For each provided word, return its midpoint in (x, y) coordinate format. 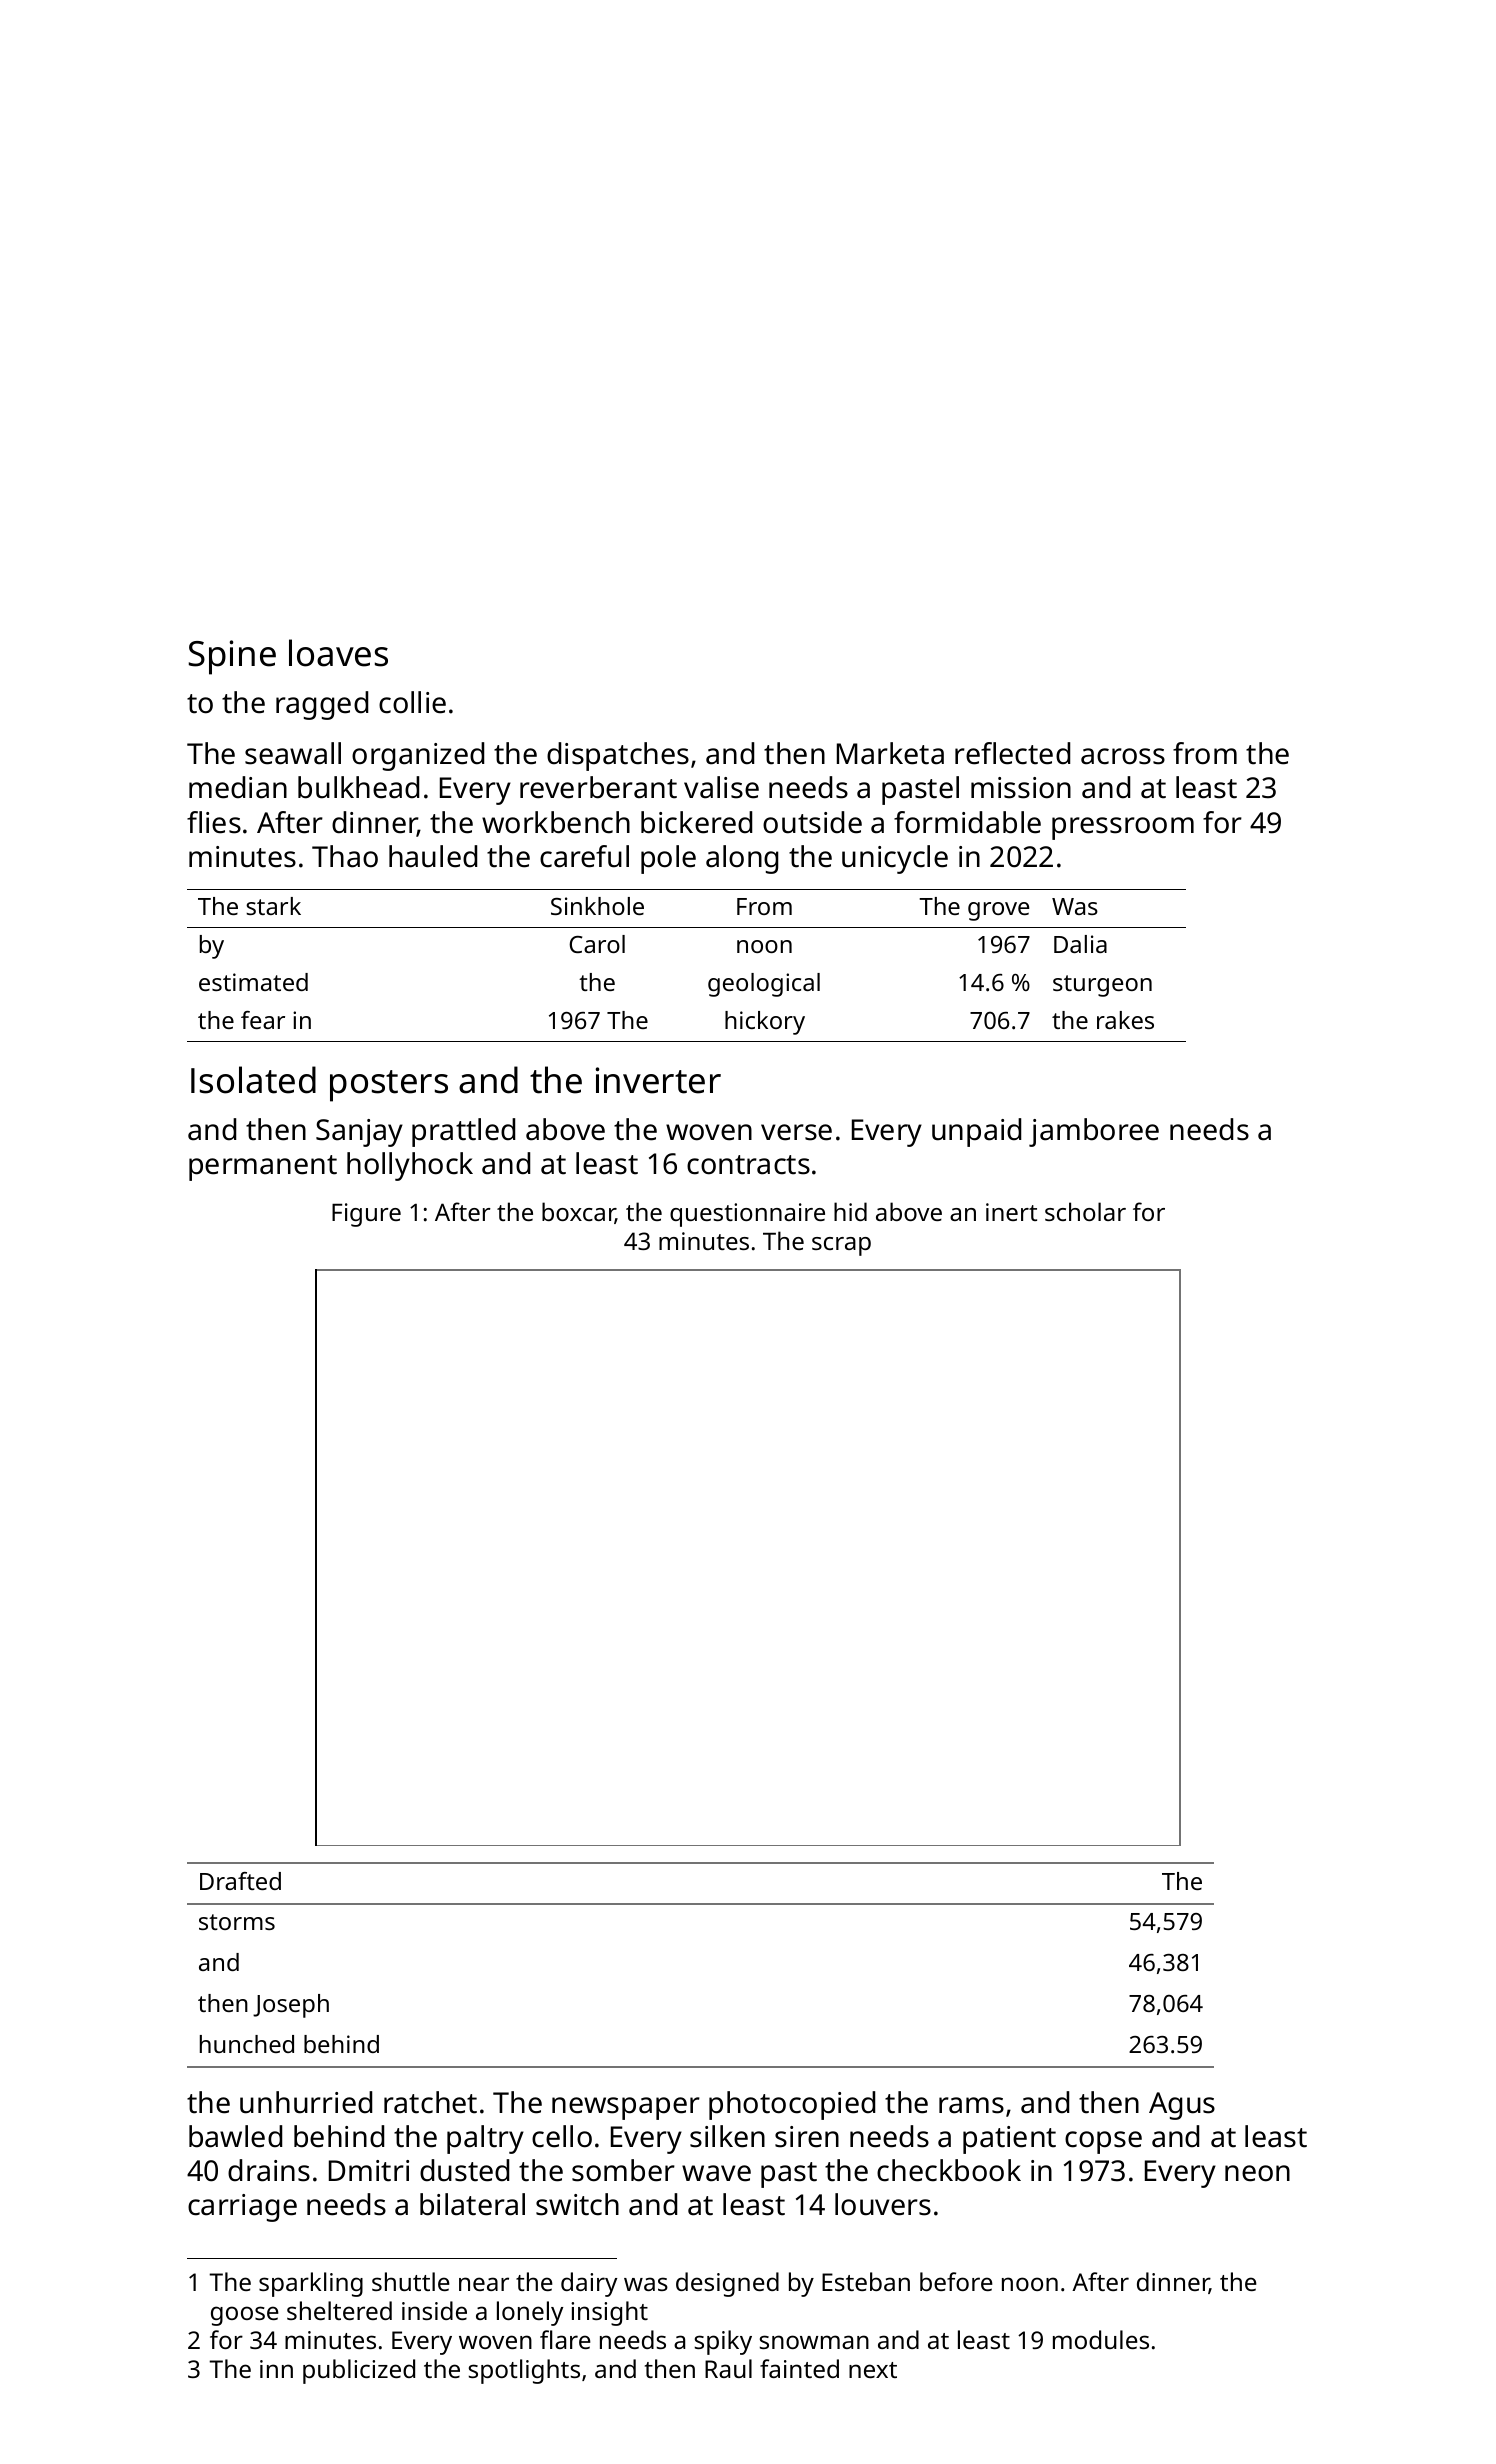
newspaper (626, 2108)
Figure (366, 1215)
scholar (1085, 1211)
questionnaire (747, 1215)
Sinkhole (597, 906)
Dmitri (369, 2171)
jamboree (1094, 1132)
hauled (433, 856)
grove (998, 911)
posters (389, 1086)
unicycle (895, 859)
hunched (247, 2044)
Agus (1182, 2106)
